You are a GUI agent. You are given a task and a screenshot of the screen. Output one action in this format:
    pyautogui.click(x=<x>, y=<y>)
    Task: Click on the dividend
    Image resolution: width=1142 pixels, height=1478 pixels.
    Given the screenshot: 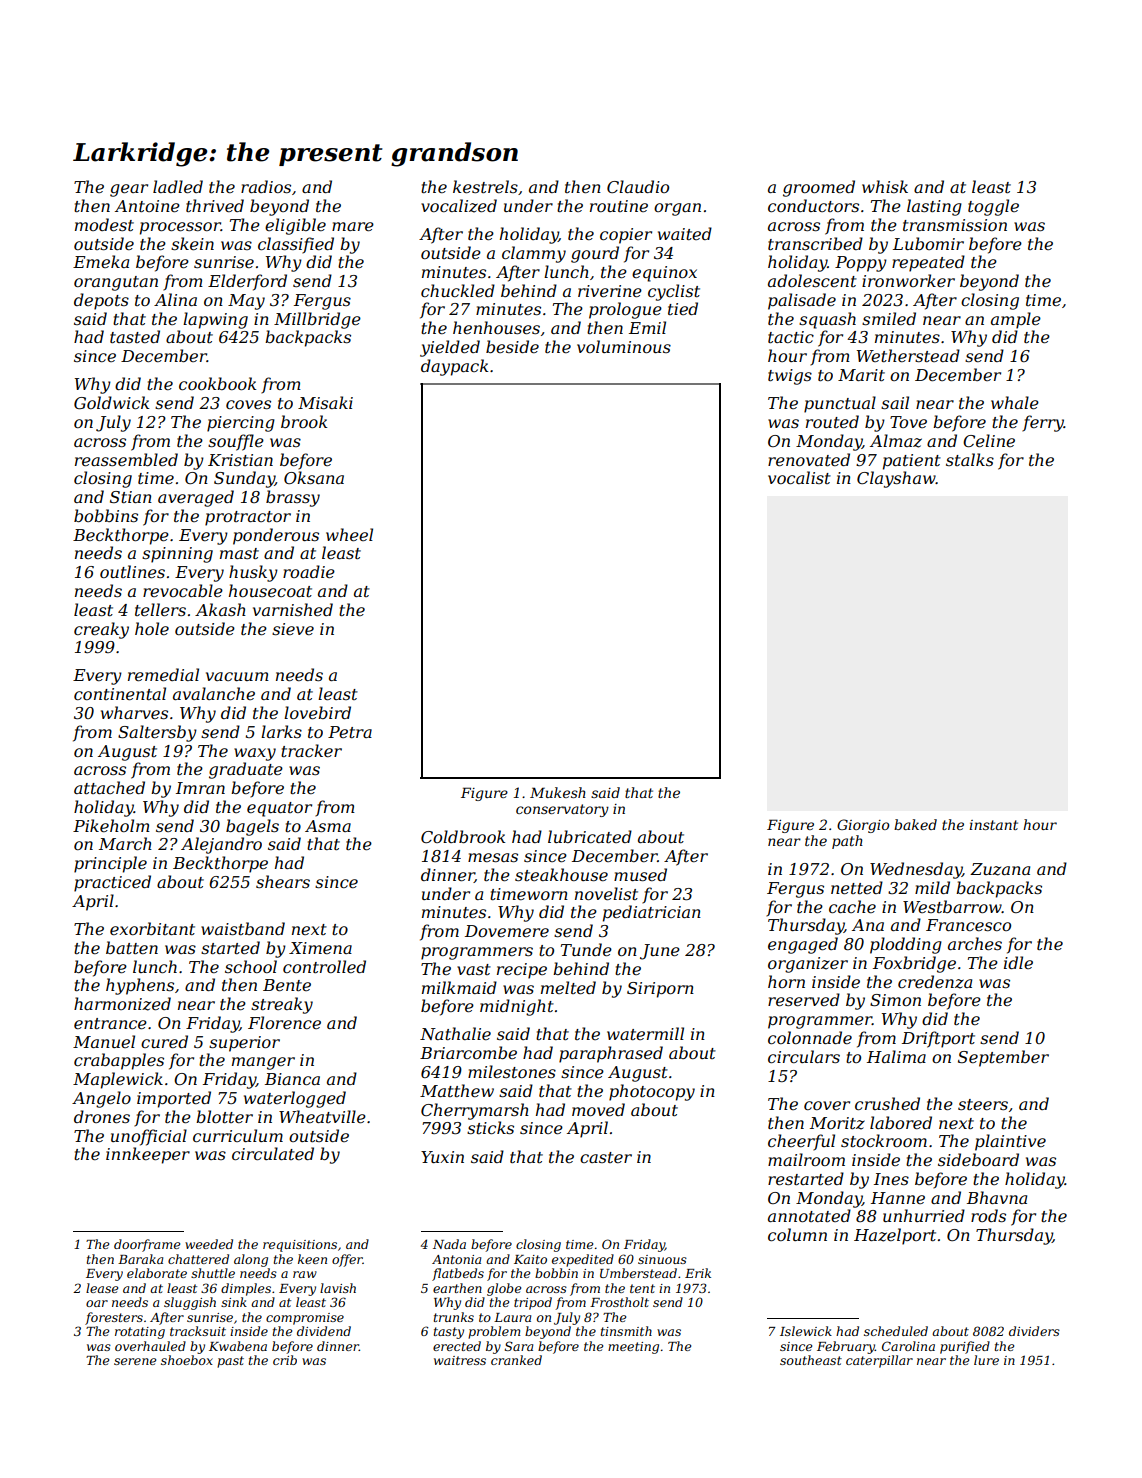 What is the action you would take?
    pyautogui.click(x=324, y=1331)
